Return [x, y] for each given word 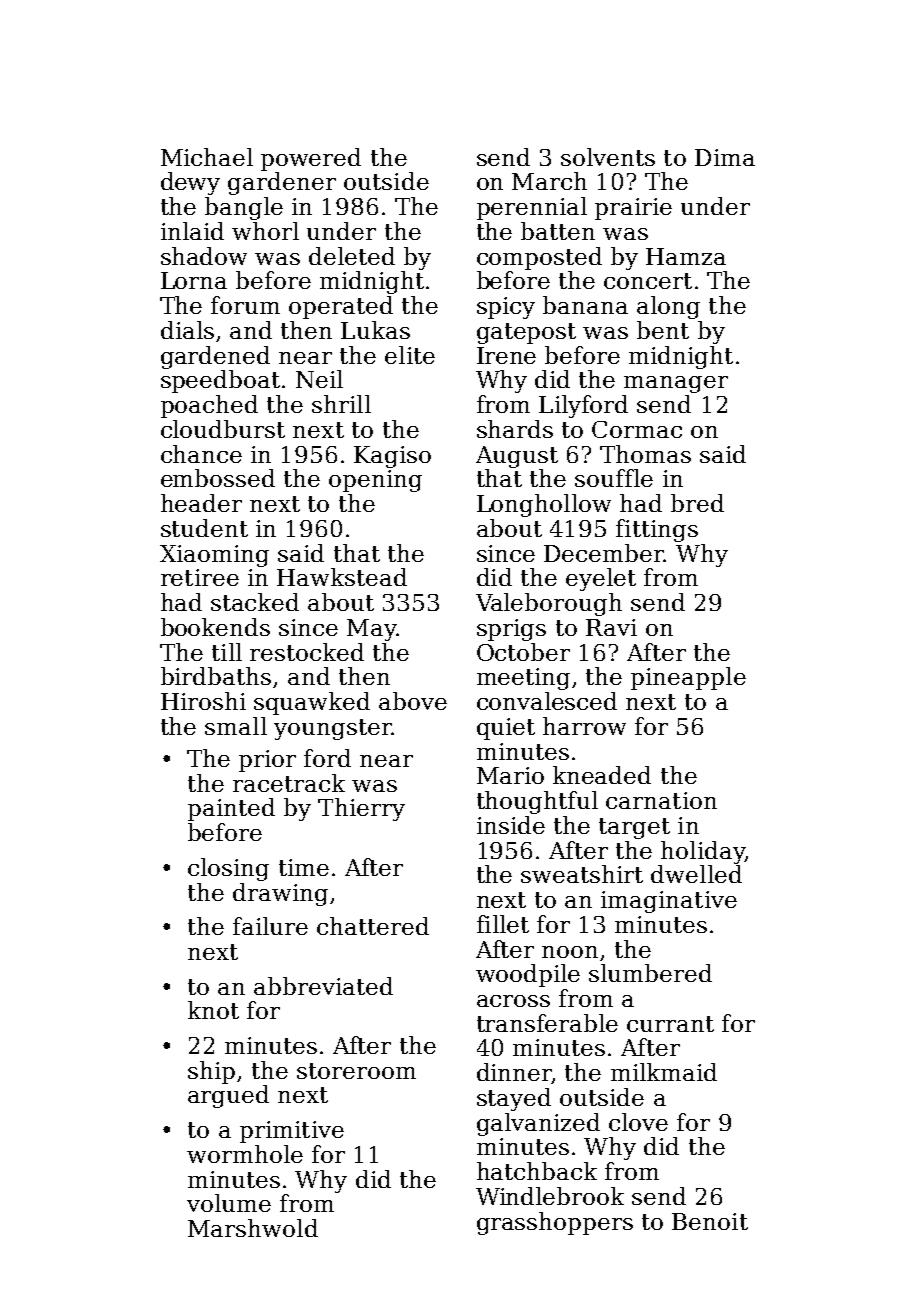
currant [670, 1024]
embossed [218, 478]
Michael [207, 157]
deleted [352, 256]
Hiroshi [203, 701]
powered [311, 159]
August [517, 457]
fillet [503, 924]
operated [341, 307]
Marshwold [253, 1228]
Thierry [361, 809]
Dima [725, 157]
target [634, 828]
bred [697, 503]
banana [585, 305]
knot [213, 1010]
